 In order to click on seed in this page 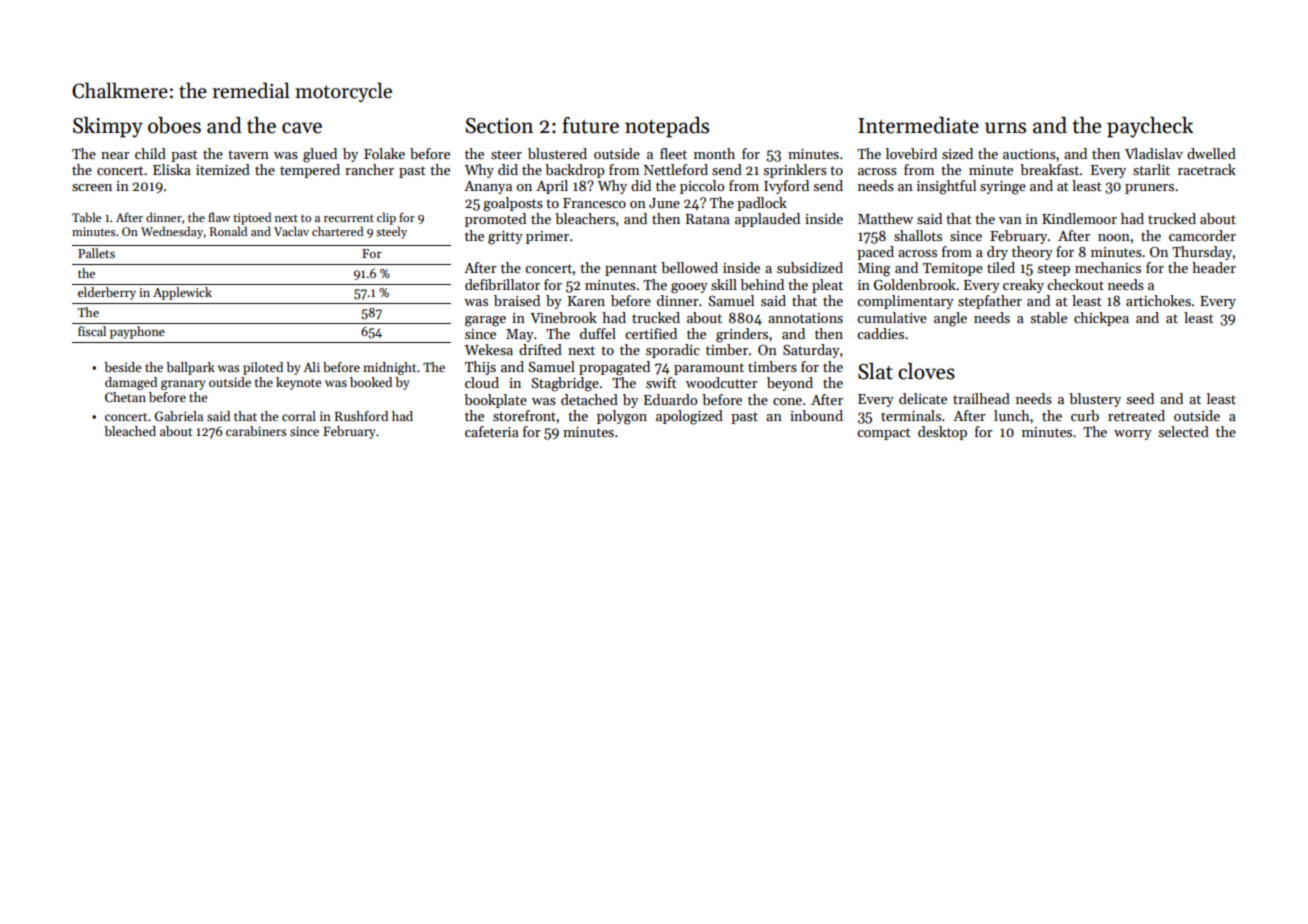, I will do `click(1140, 398)`.
